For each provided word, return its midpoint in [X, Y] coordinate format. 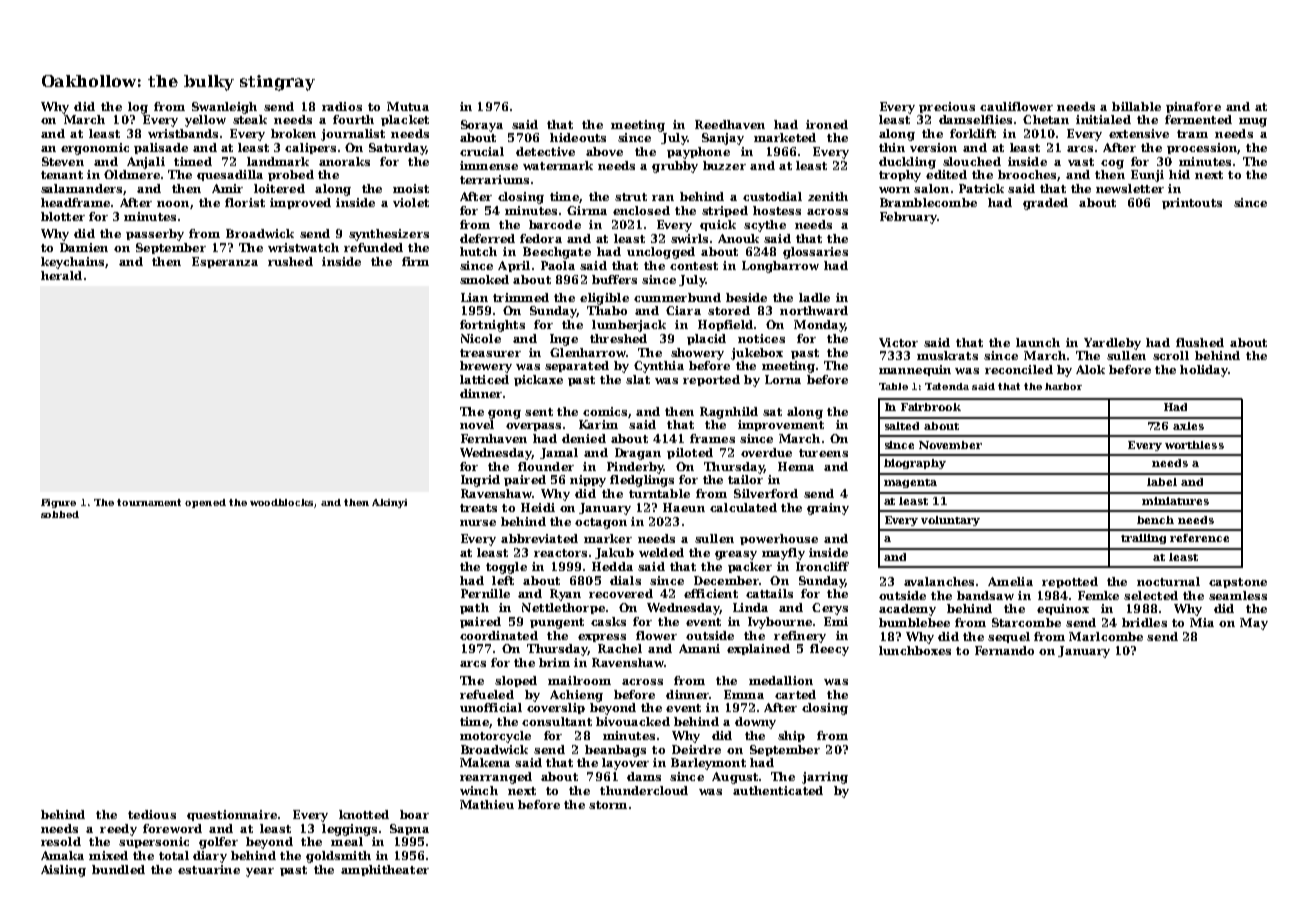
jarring [825, 778]
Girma [587, 210]
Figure [58, 503]
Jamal [559, 453]
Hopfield [725, 325]
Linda [750, 607]
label [1162, 482]
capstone [1238, 583]
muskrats [947, 355]
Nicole [481, 338]
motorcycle [495, 737]
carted [795, 694]
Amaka [62, 855]
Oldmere [132, 174]
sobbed [60, 514]
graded [1045, 204]
